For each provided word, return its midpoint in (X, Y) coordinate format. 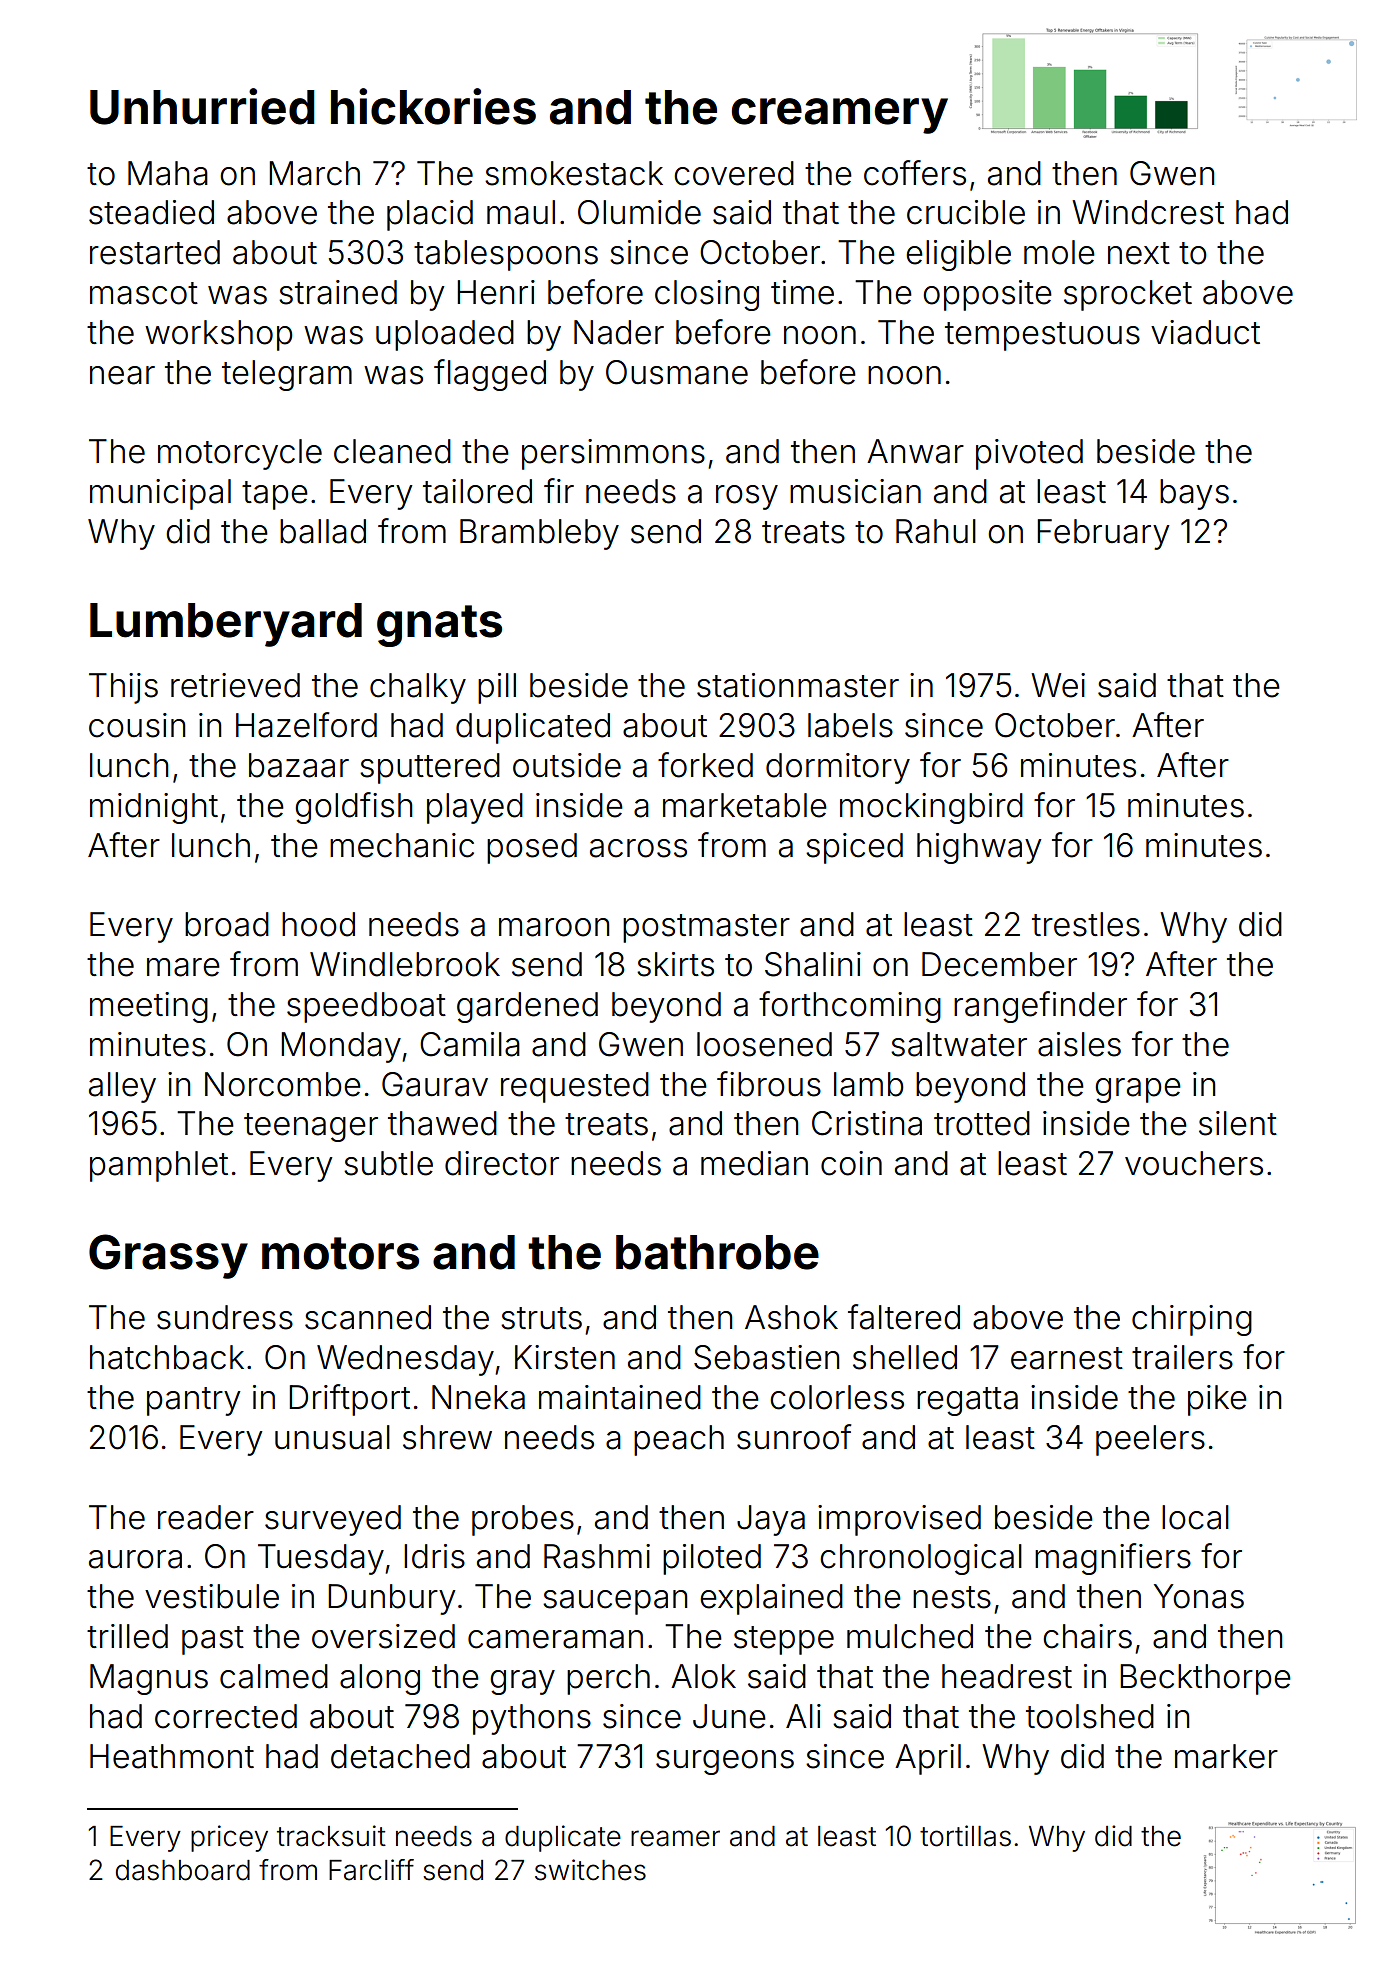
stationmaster (798, 685)
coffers (915, 173)
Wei (1058, 685)
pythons (532, 1719)
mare (183, 967)
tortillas (965, 1836)
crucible (966, 212)
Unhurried (202, 106)
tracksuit (331, 1836)
